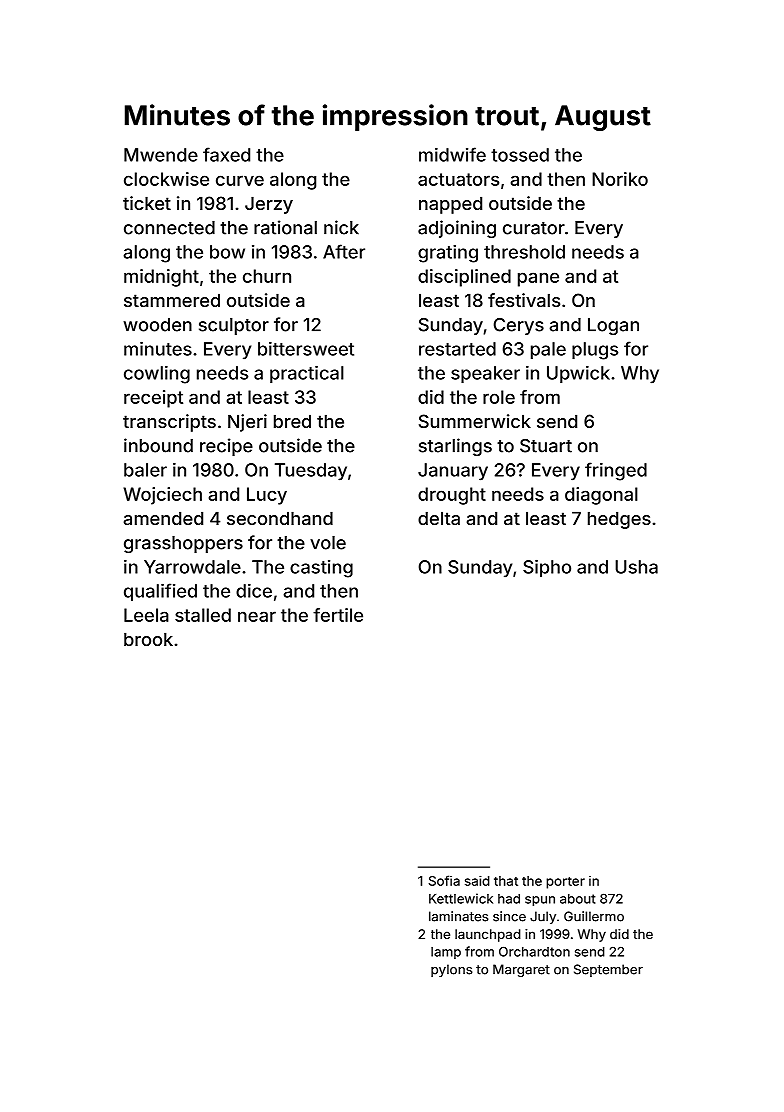 This screenshot has height=1112, width=784. What do you see at coordinates (148, 639) in the screenshot?
I see `brook` at bounding box center [148, 639].
